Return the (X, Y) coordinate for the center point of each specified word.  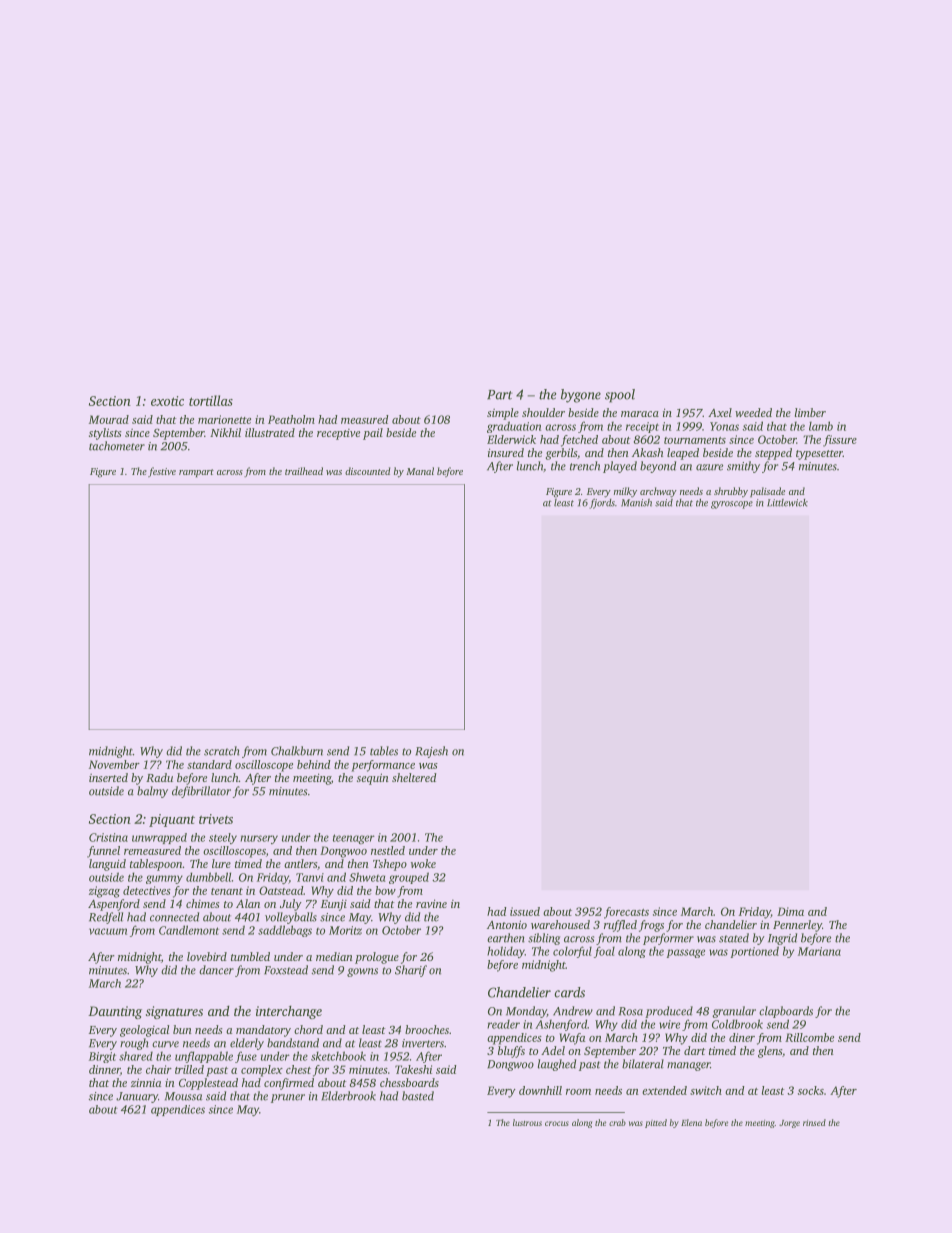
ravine (431, 903)
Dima (790, 911)
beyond (658, 467)
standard (209, 764)
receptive (338, 434)
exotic (167, 401)
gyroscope (732, 505)
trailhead (304, 471)
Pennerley (797, 926)
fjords (602, 503)
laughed (557, 1065)
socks (811, 1090)
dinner (104, 1070)
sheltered (414, 777)
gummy (164, 879)
